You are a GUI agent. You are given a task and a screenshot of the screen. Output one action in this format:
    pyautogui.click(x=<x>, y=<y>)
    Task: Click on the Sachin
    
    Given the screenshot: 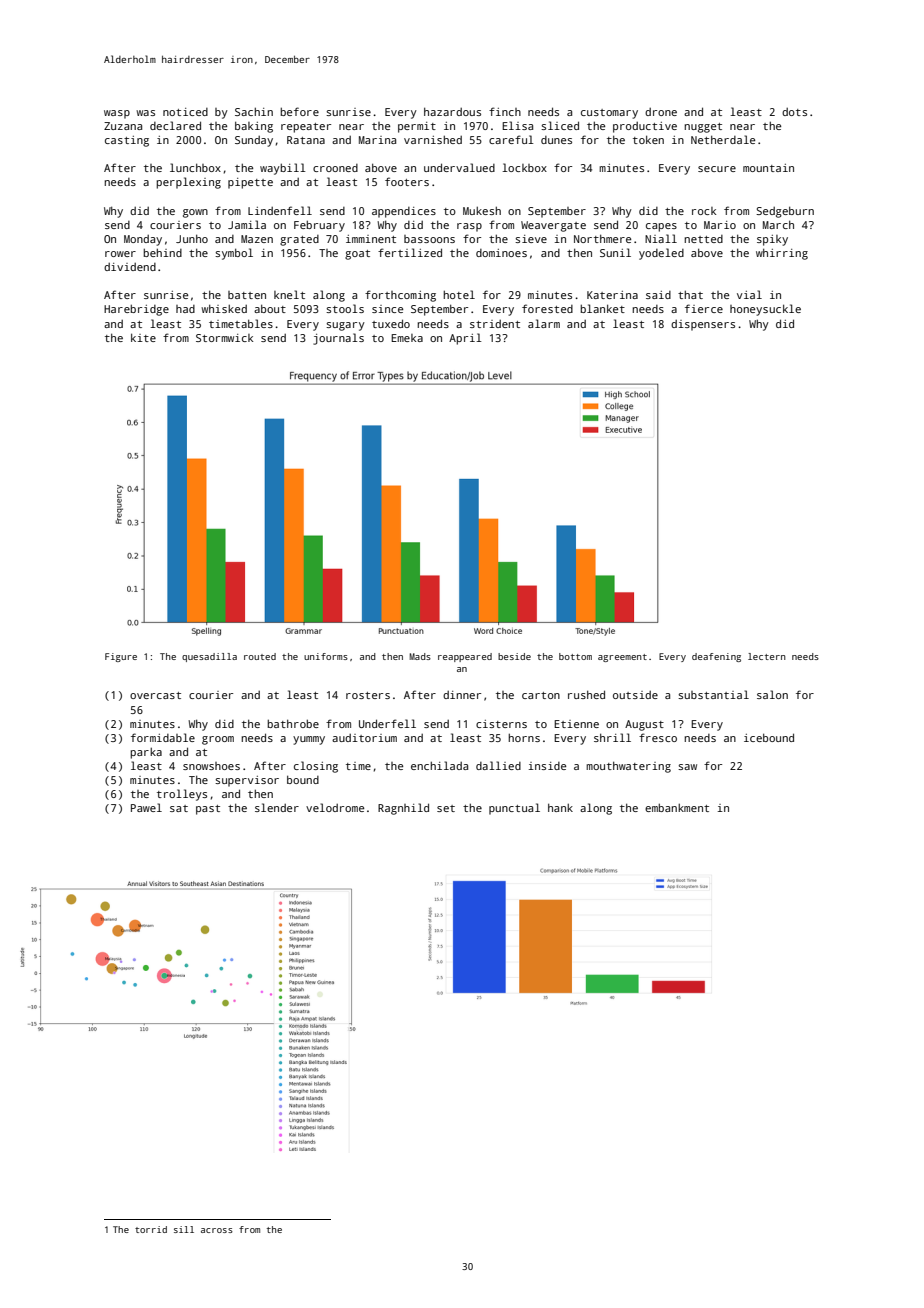 What is the action you would take?
    pyautogui.click(x=254, y=111)
